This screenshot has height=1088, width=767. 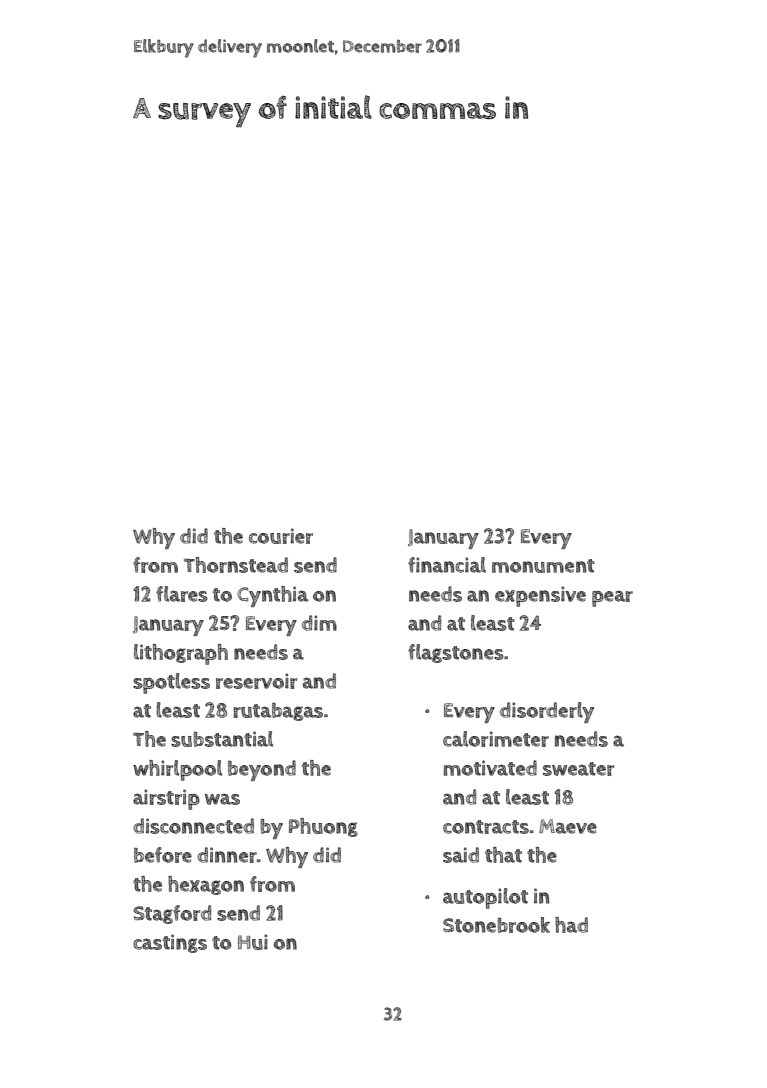 What do you see at coordinates (236, 565) in the screenshot?
I see `Thornstead` at bounding box center [236, 565].
